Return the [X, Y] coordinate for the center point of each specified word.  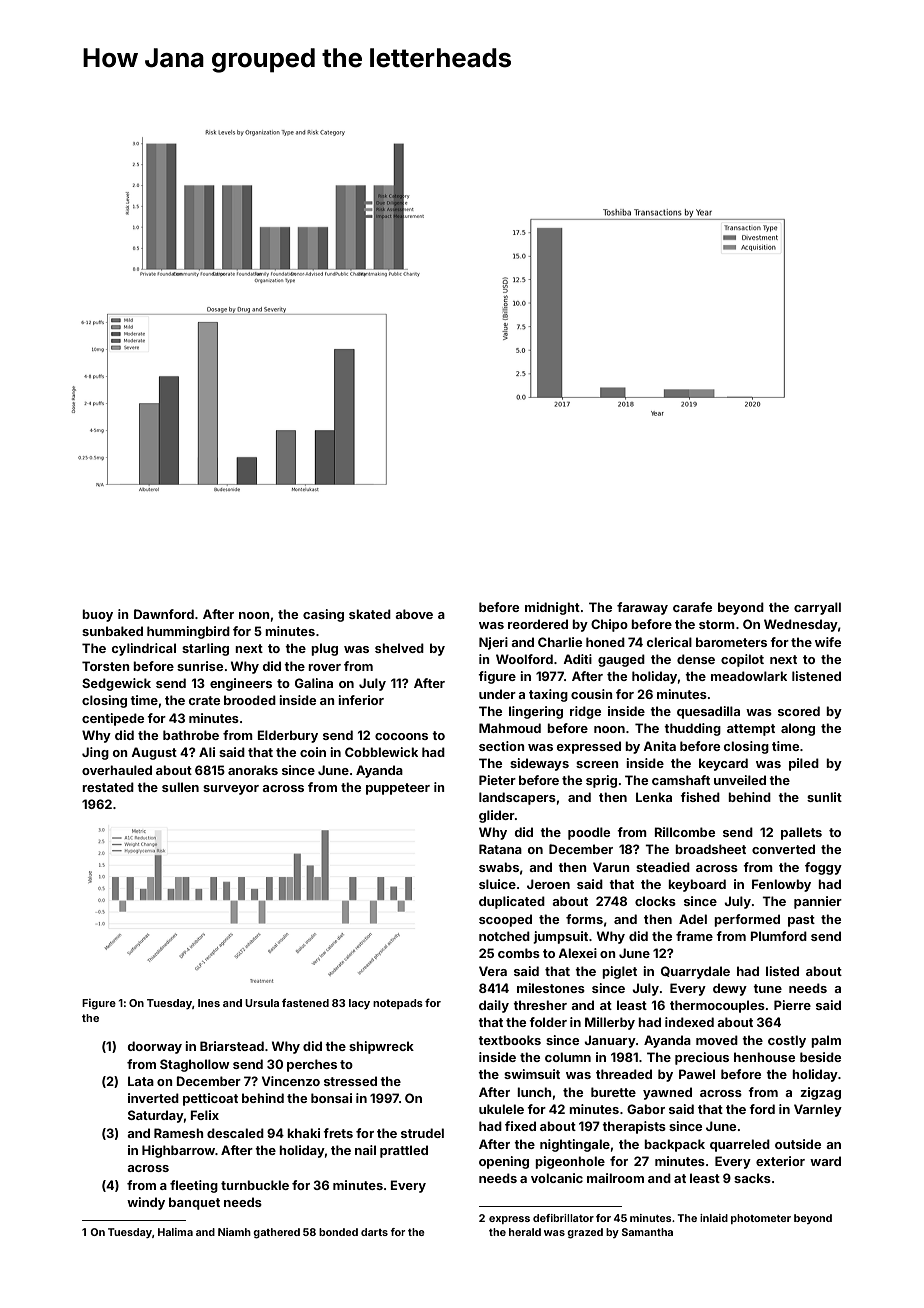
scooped [505, 920]
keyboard [697, 885]
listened [816, 676]
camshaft [681, 780]
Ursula [262, 1003]
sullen [180, 787]
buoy [97, 615]
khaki [303, 1133]
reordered [538, 624]
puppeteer [398, 789]
